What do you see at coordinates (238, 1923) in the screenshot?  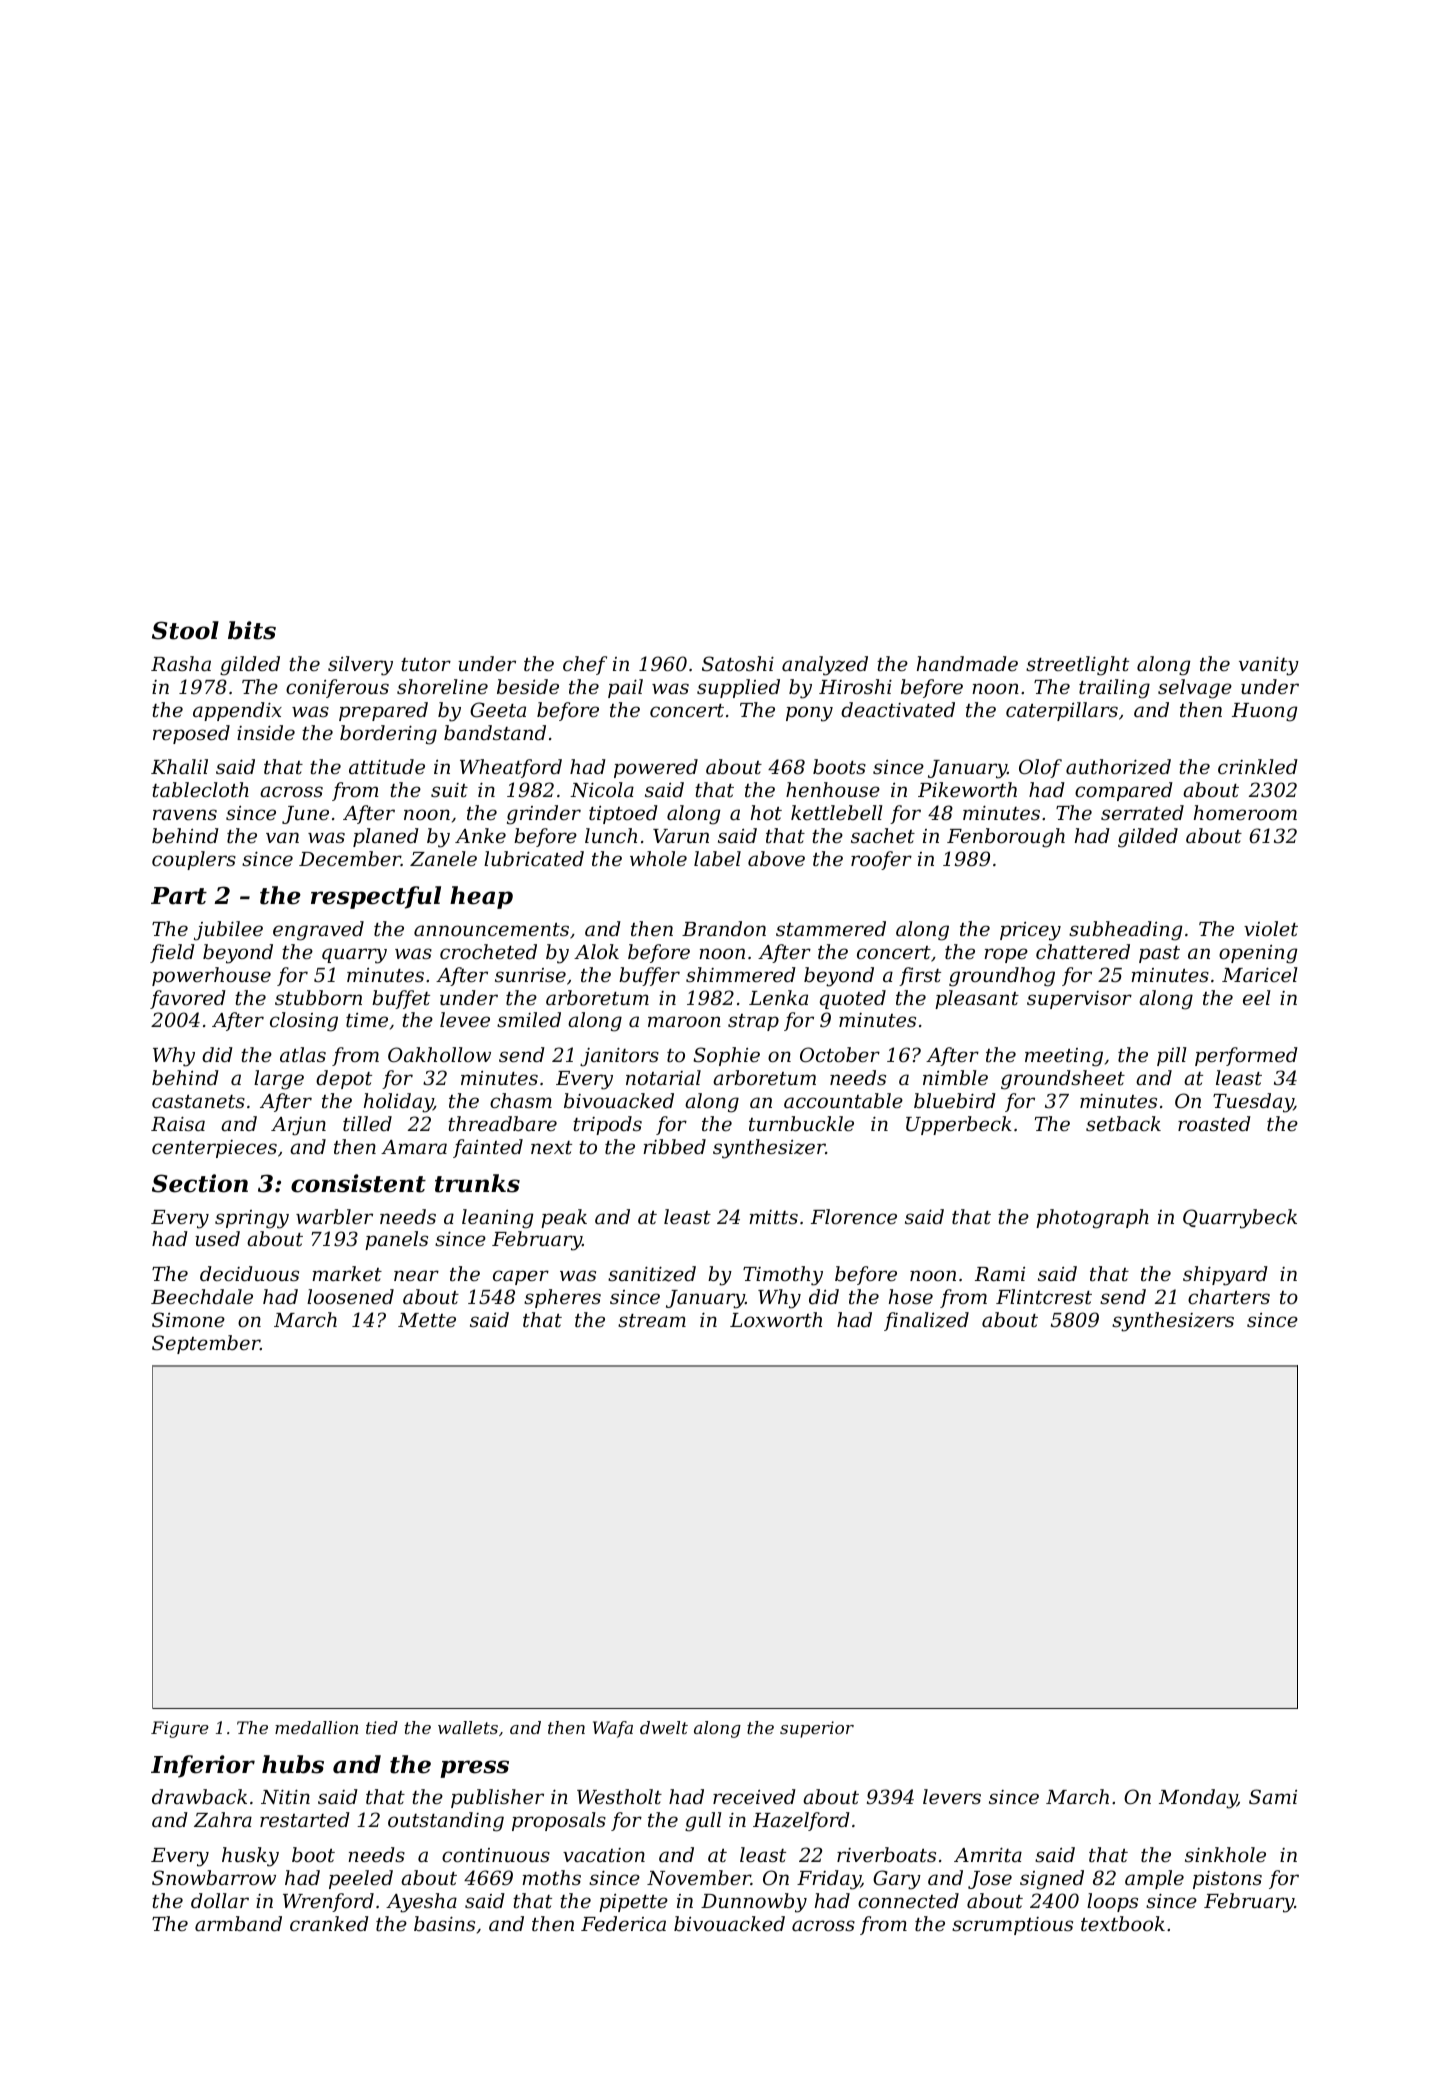 I see `armband` at bounding box center [238, 1923].
